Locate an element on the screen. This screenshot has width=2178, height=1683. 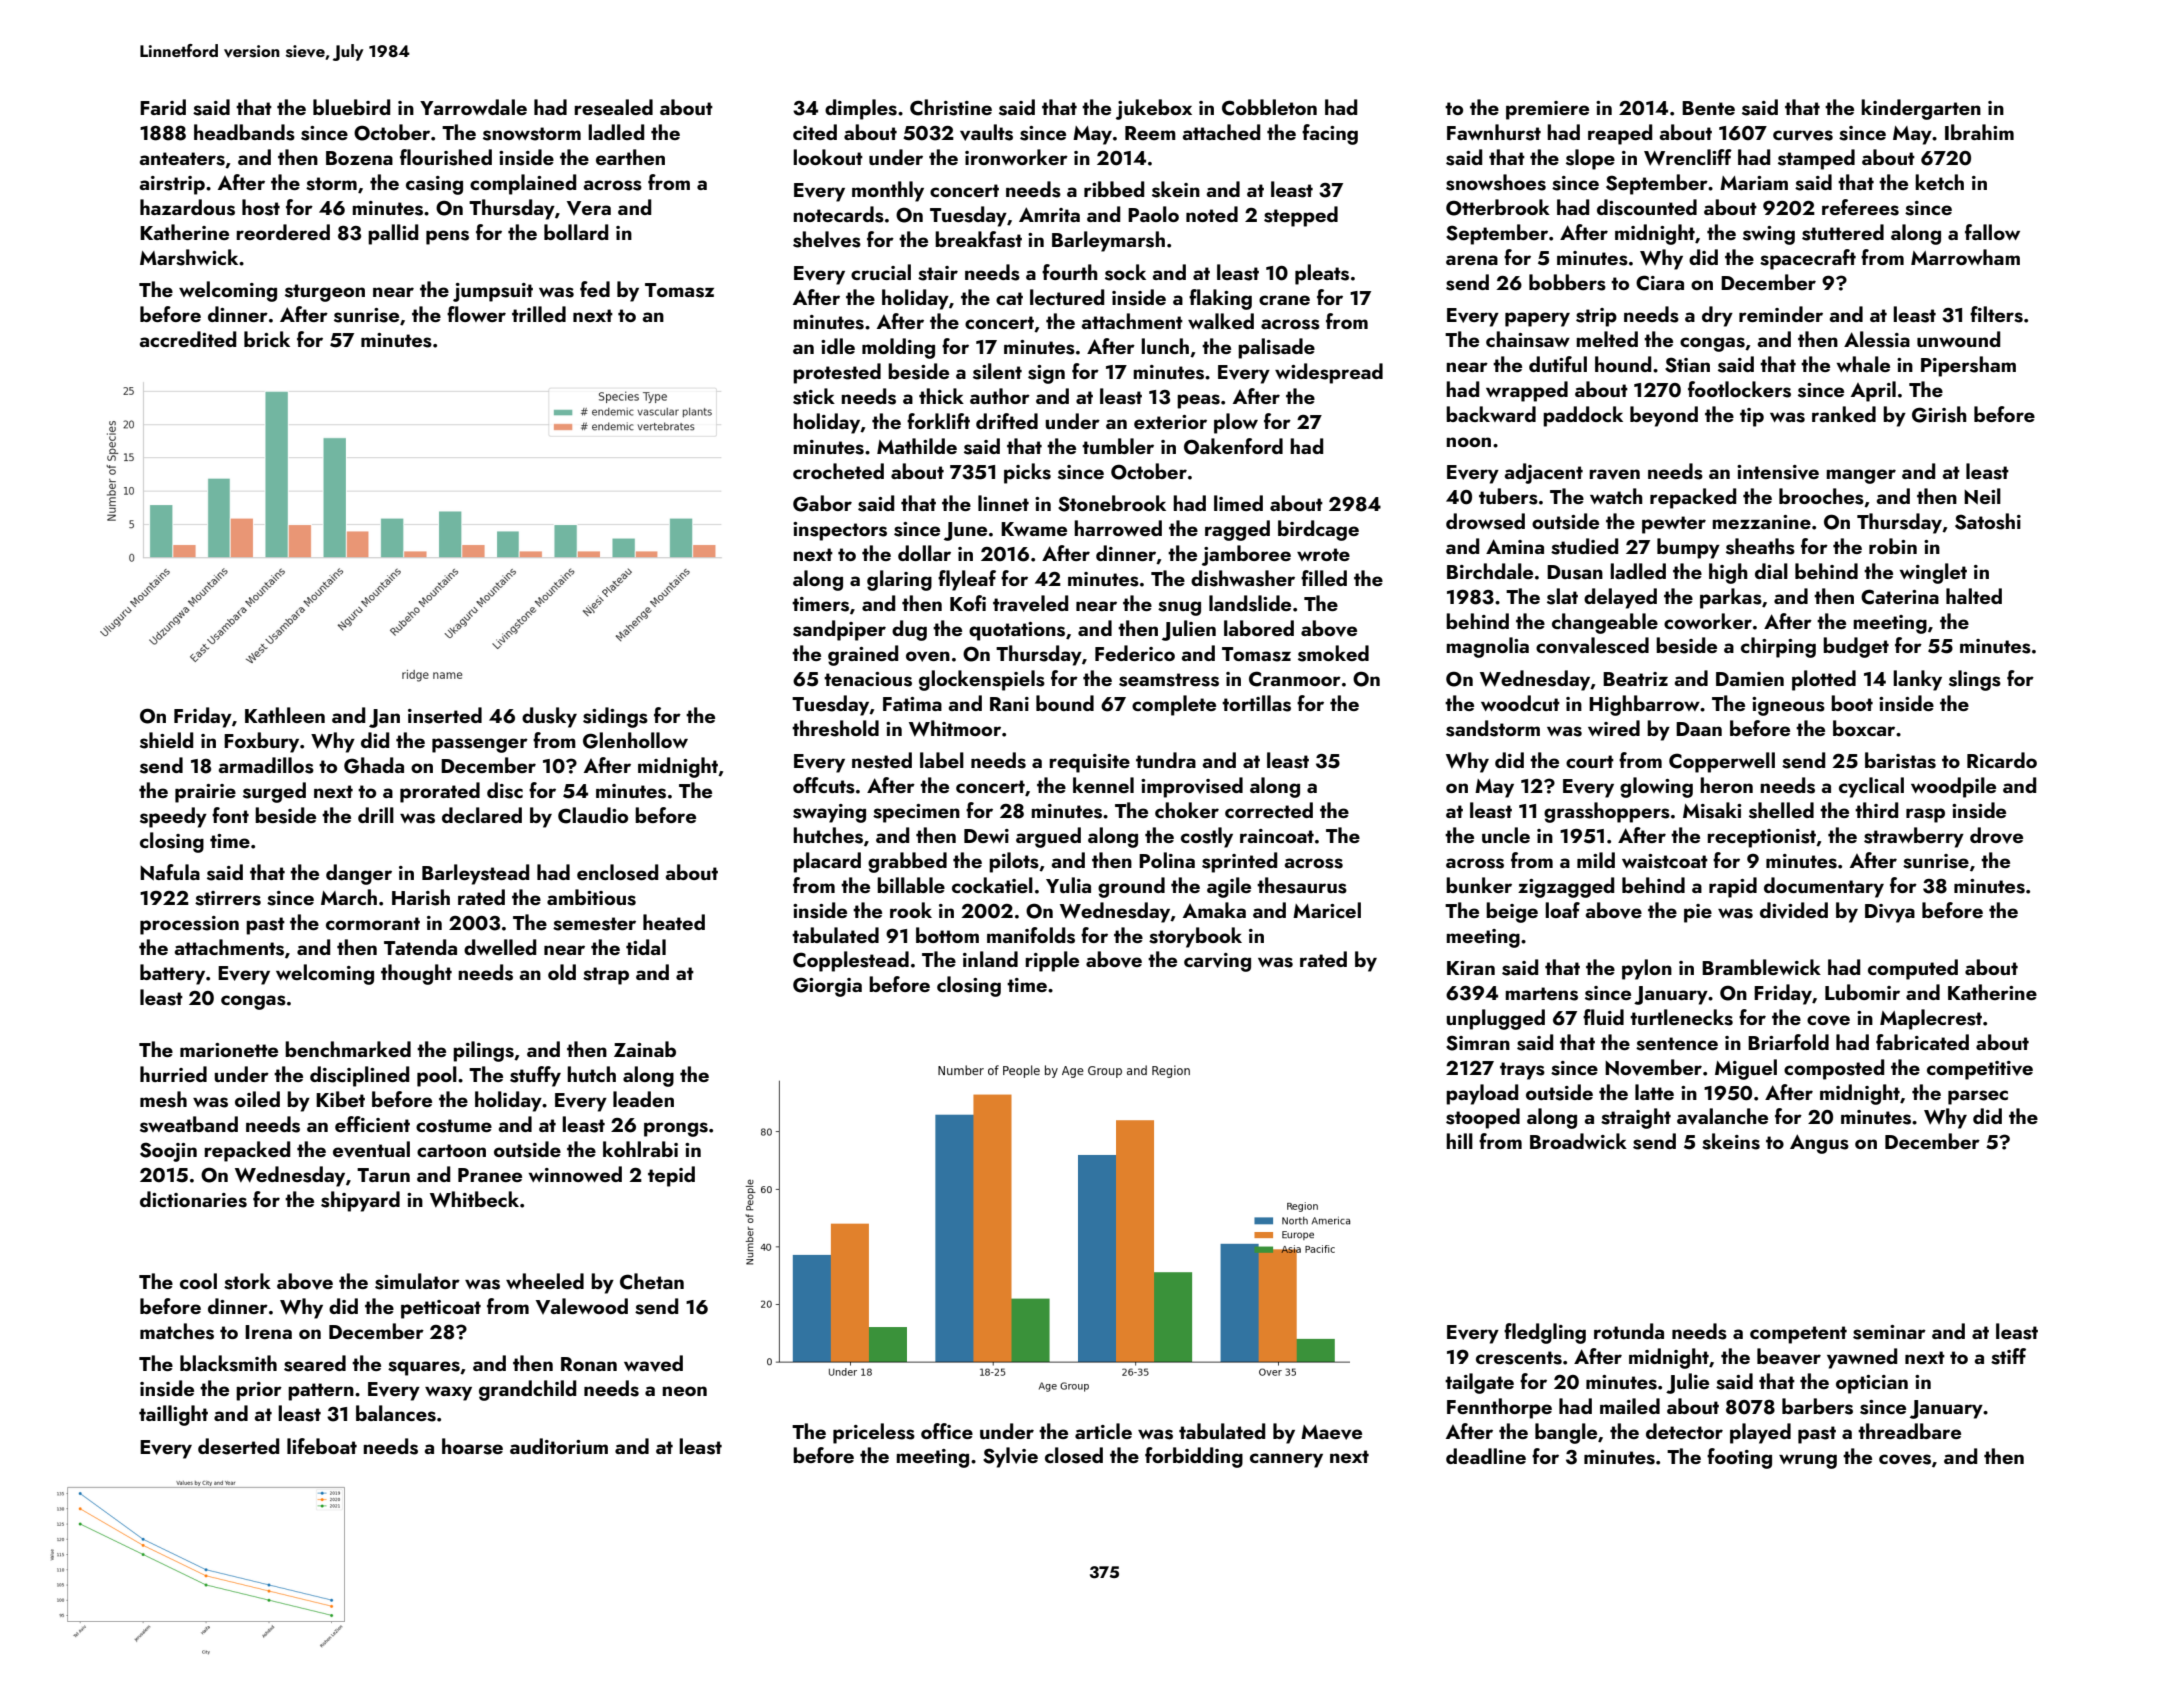
inserted is located at coordinates (445, 715).
